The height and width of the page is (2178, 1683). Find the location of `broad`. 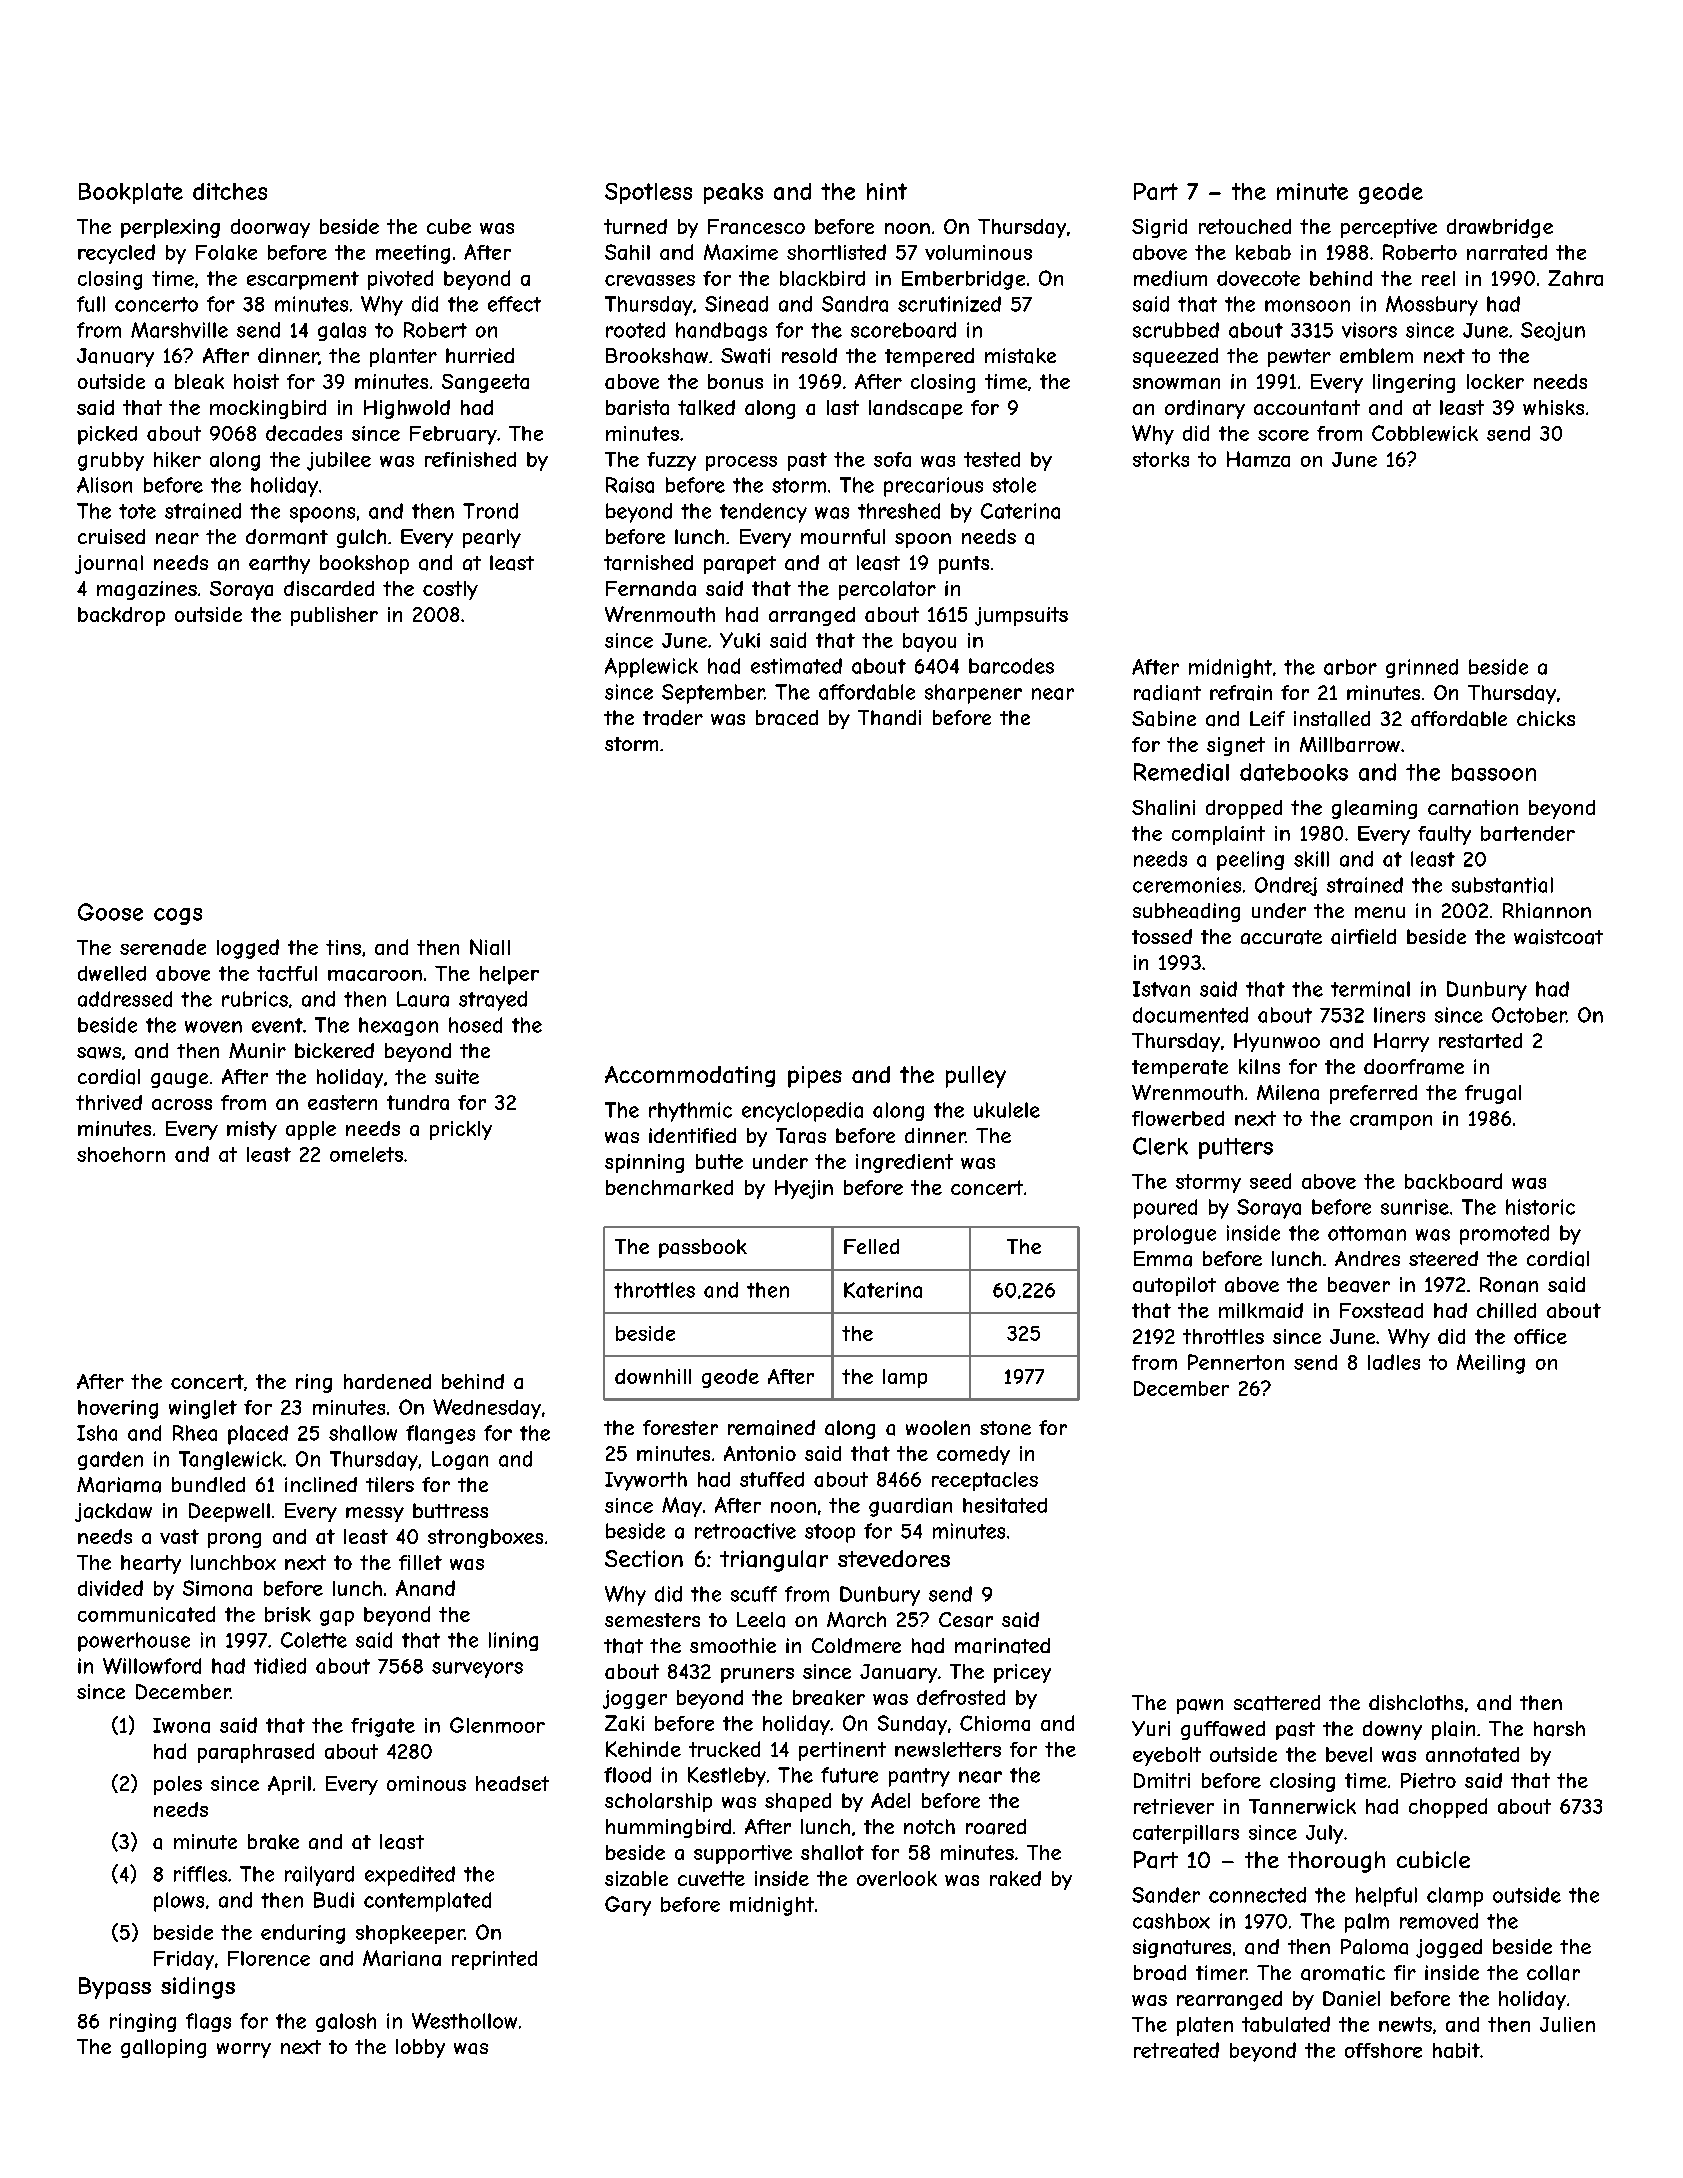

broad is located at coordinates (1160, 1973).
